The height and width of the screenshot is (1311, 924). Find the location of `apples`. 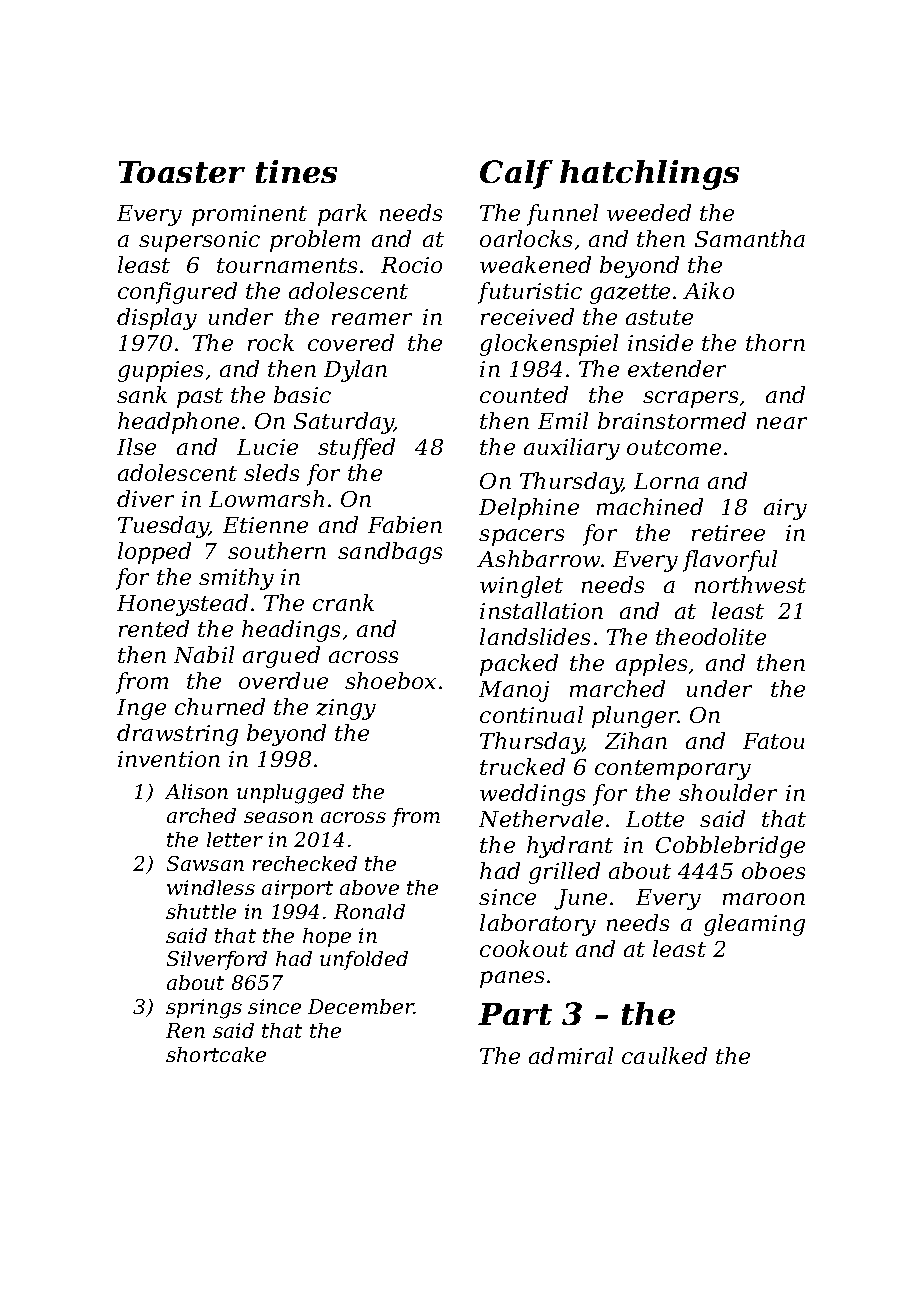

apples is located at coordinates (651, 665).
